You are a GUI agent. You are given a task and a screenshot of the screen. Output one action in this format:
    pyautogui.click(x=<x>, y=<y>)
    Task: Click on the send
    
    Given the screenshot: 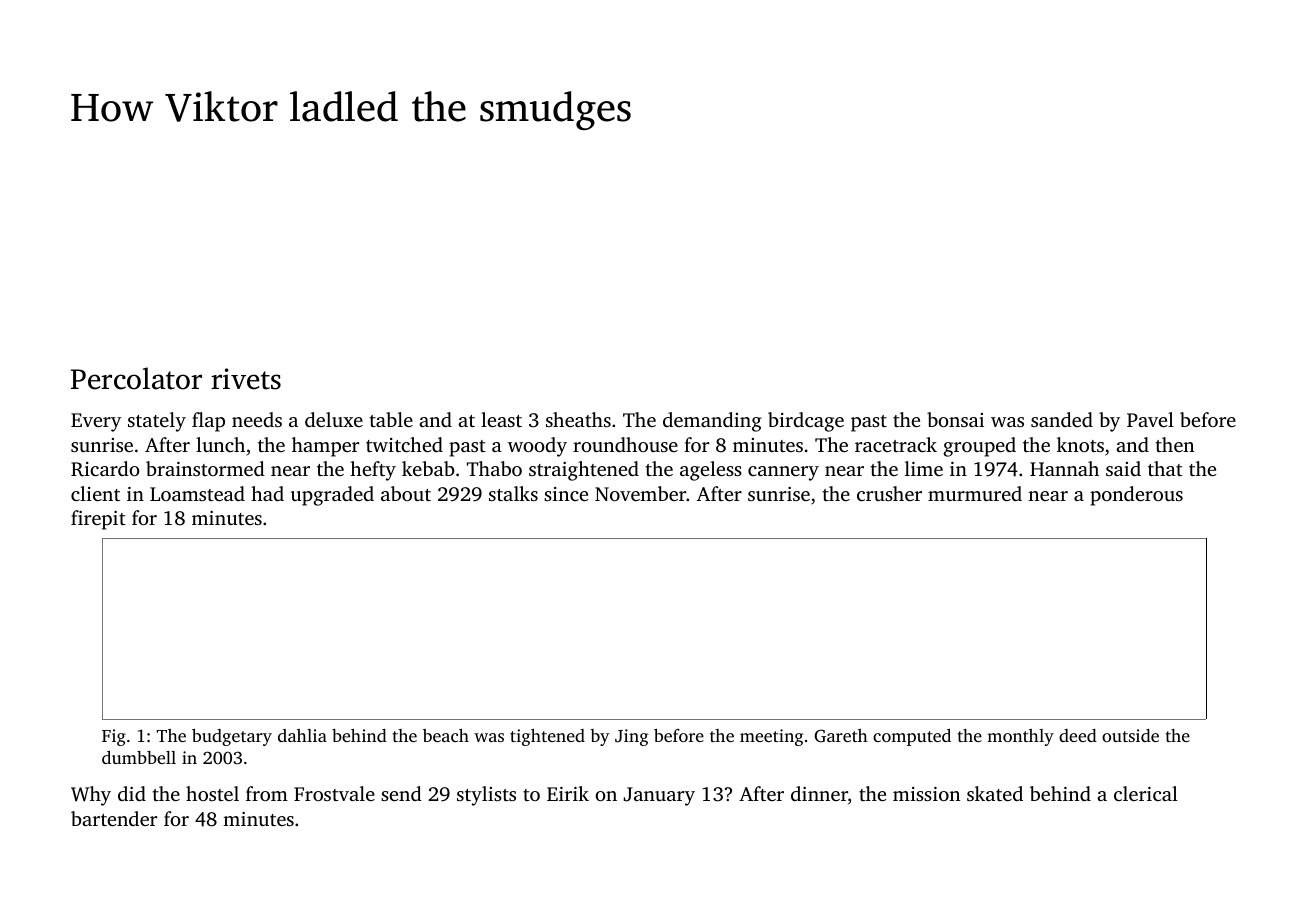 What is the action you would take?
    pyautogui.click(x=401, y=793)
